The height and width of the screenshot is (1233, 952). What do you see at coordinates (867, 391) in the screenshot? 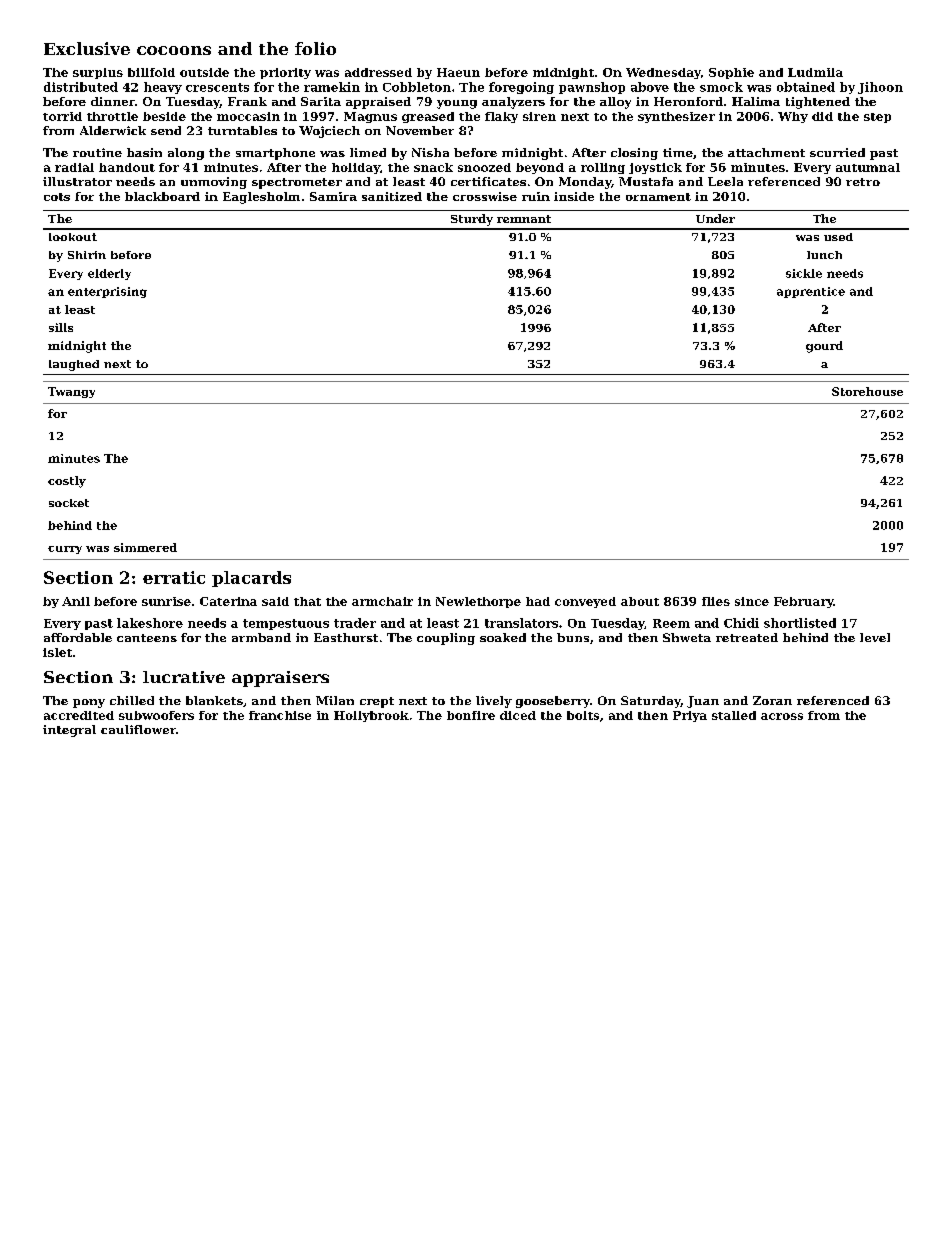
I see `Storehouse` at bounding box center [867, 391].
